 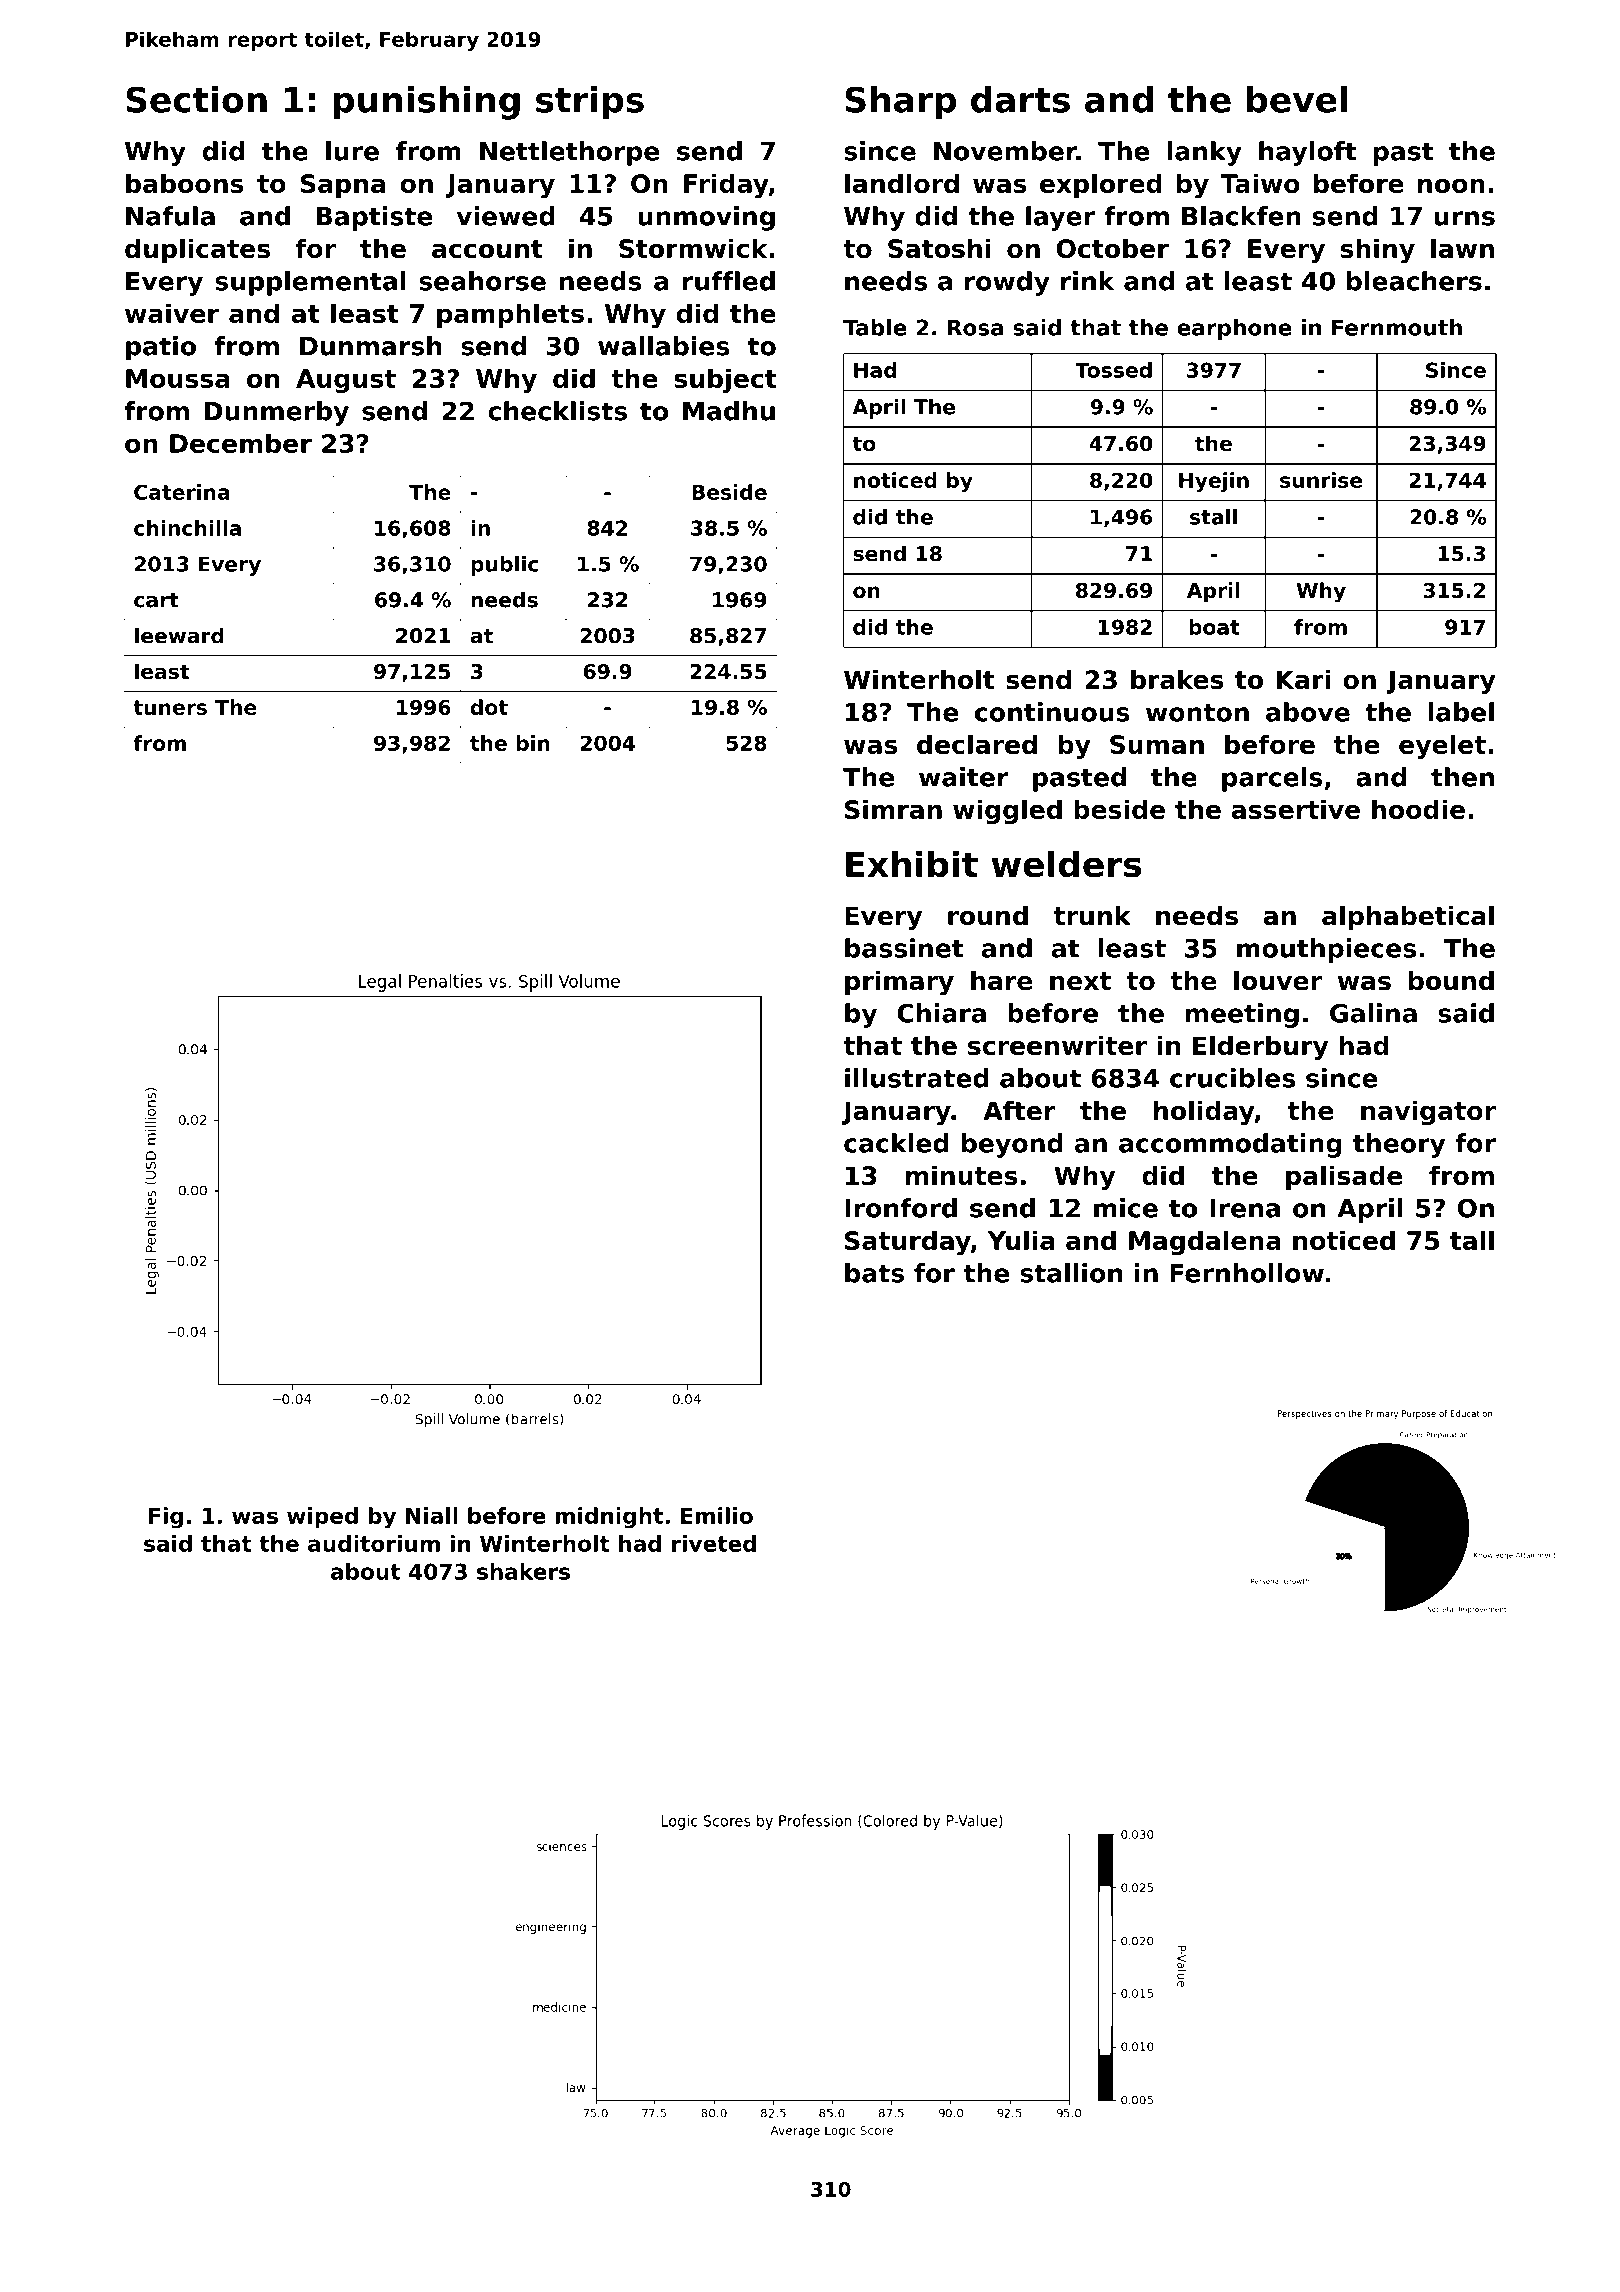 I want to click on Niall, so click(x=432, y=1515).
